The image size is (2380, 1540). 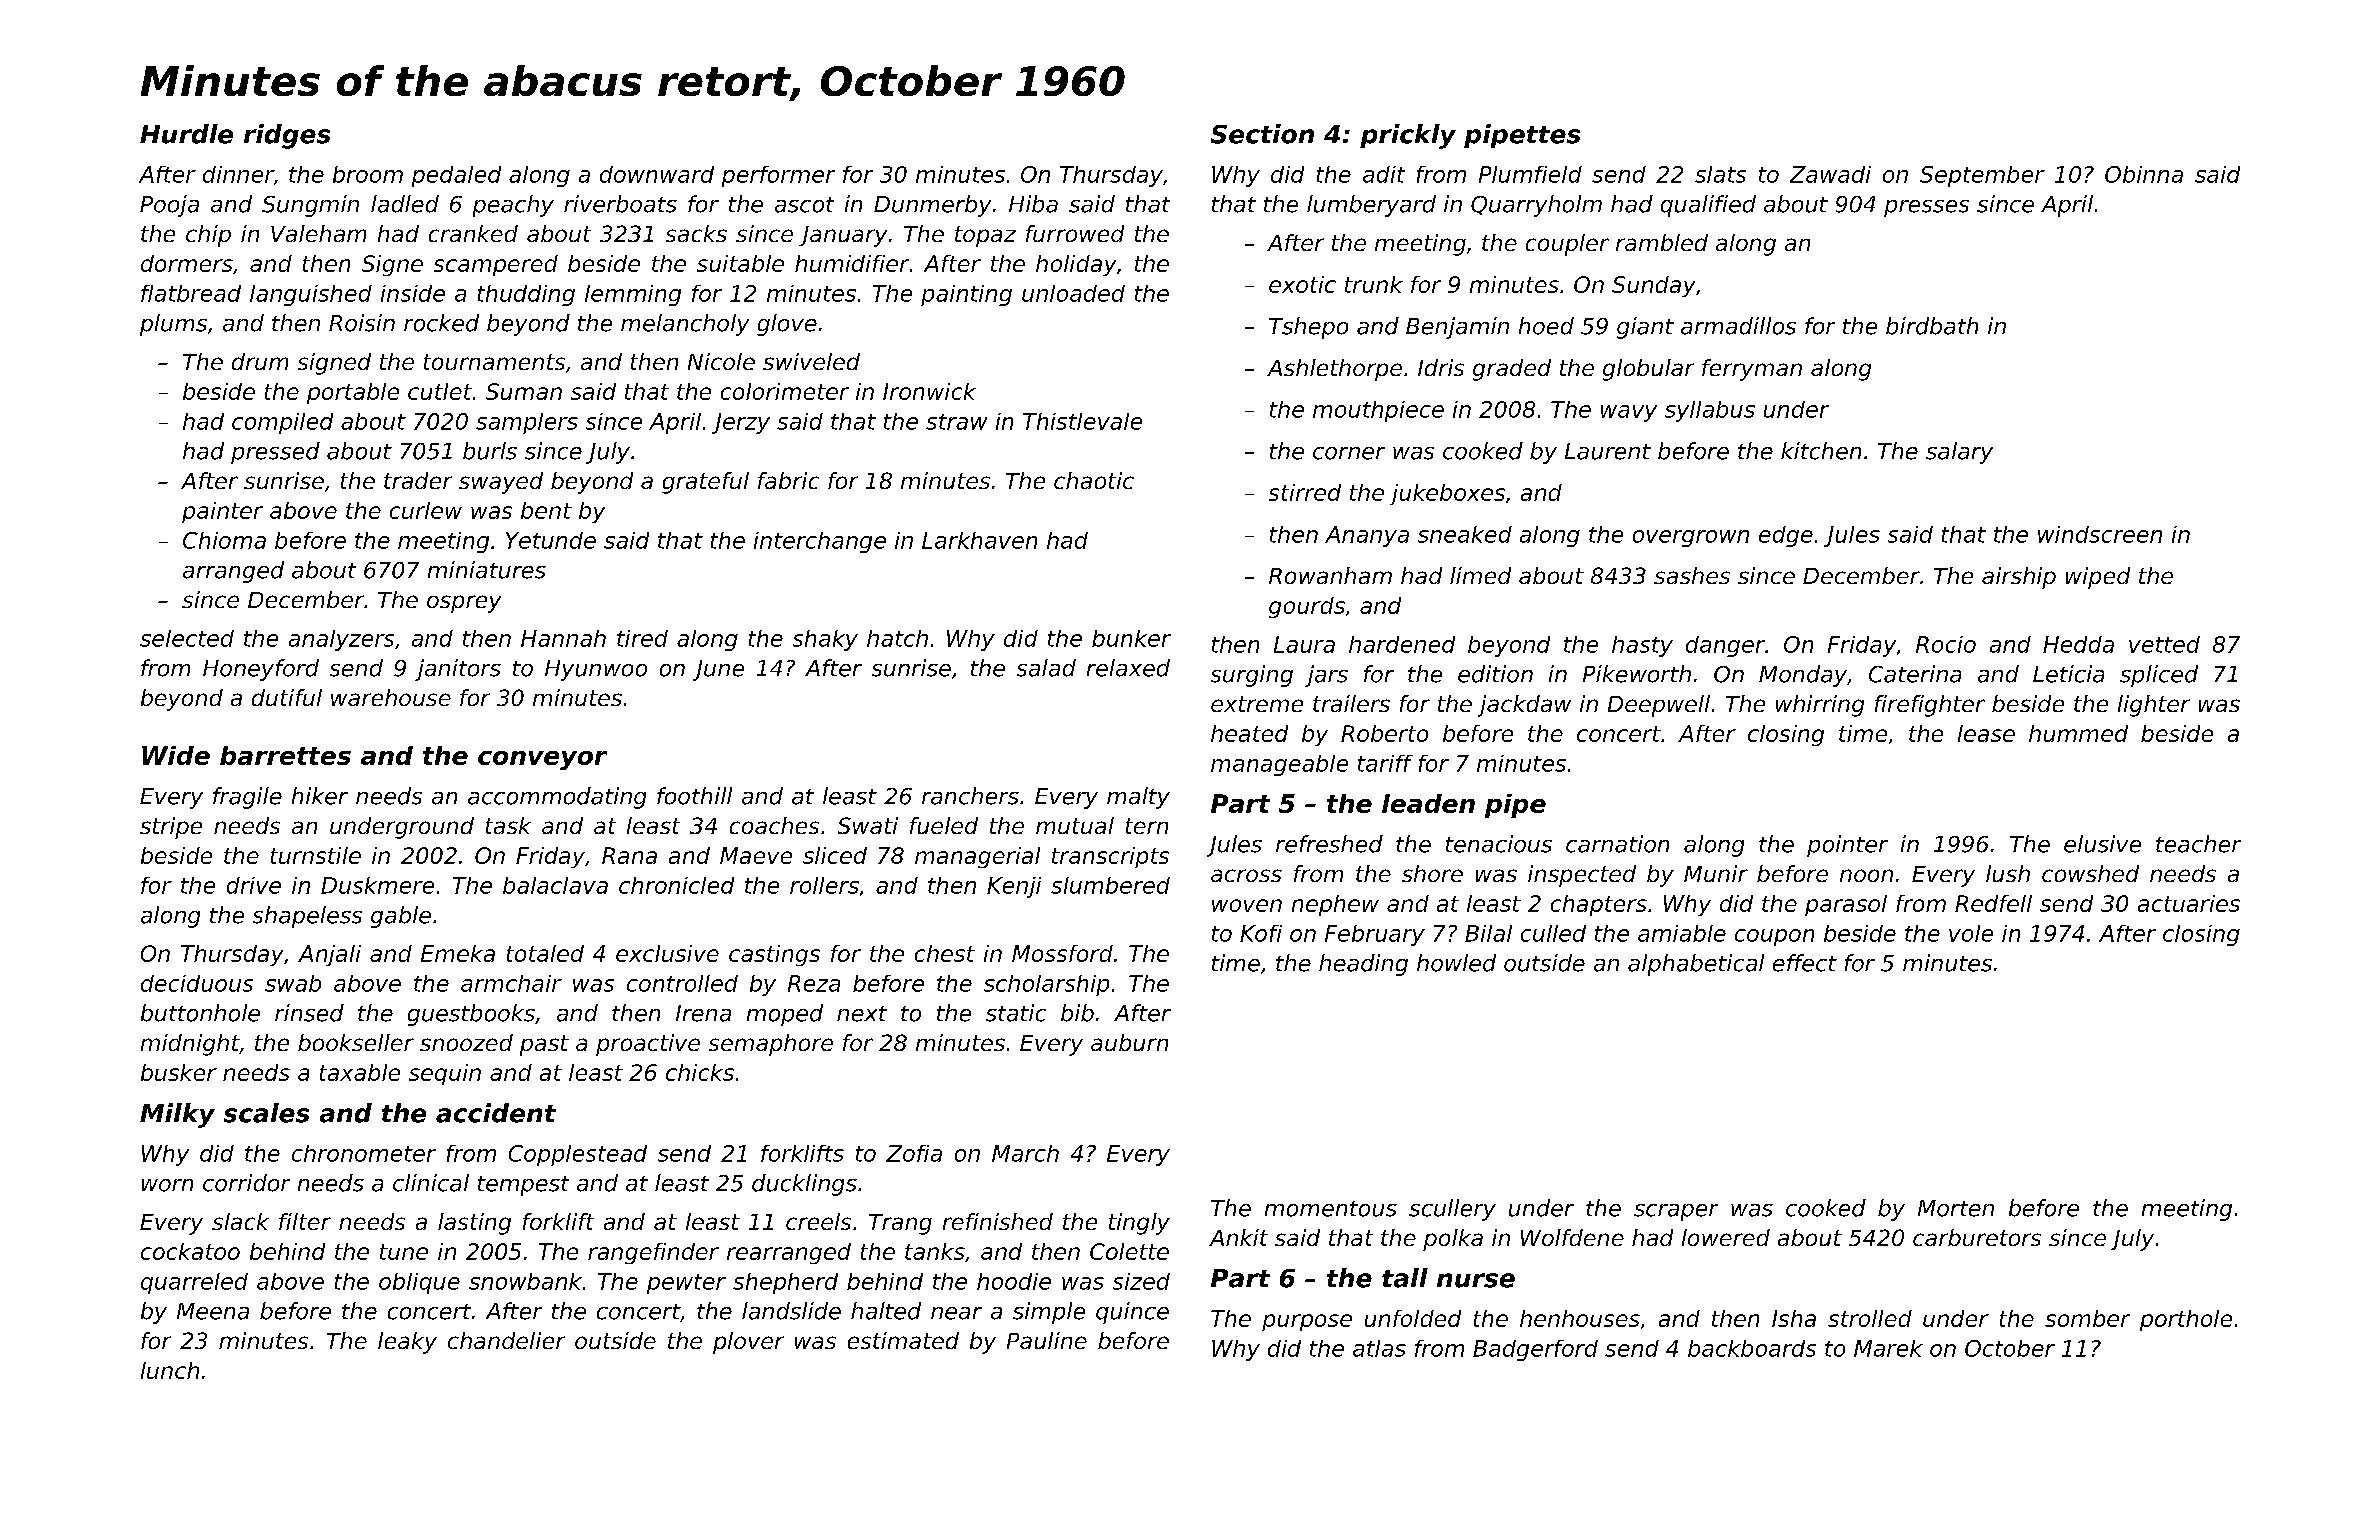 I want to click on selected, so click(x=187, y=638).
